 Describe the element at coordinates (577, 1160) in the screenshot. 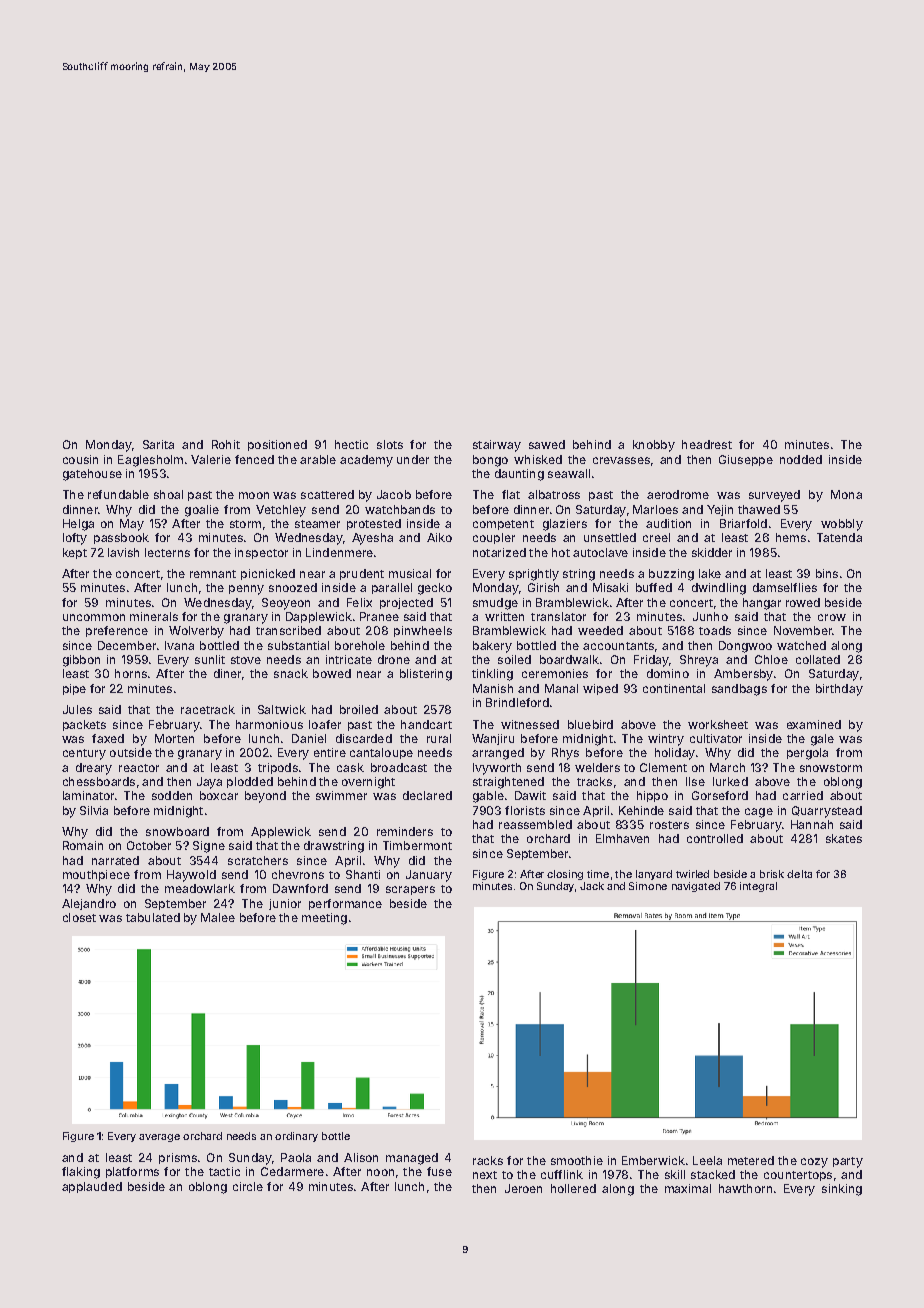

I see `smoothie` at that location.
